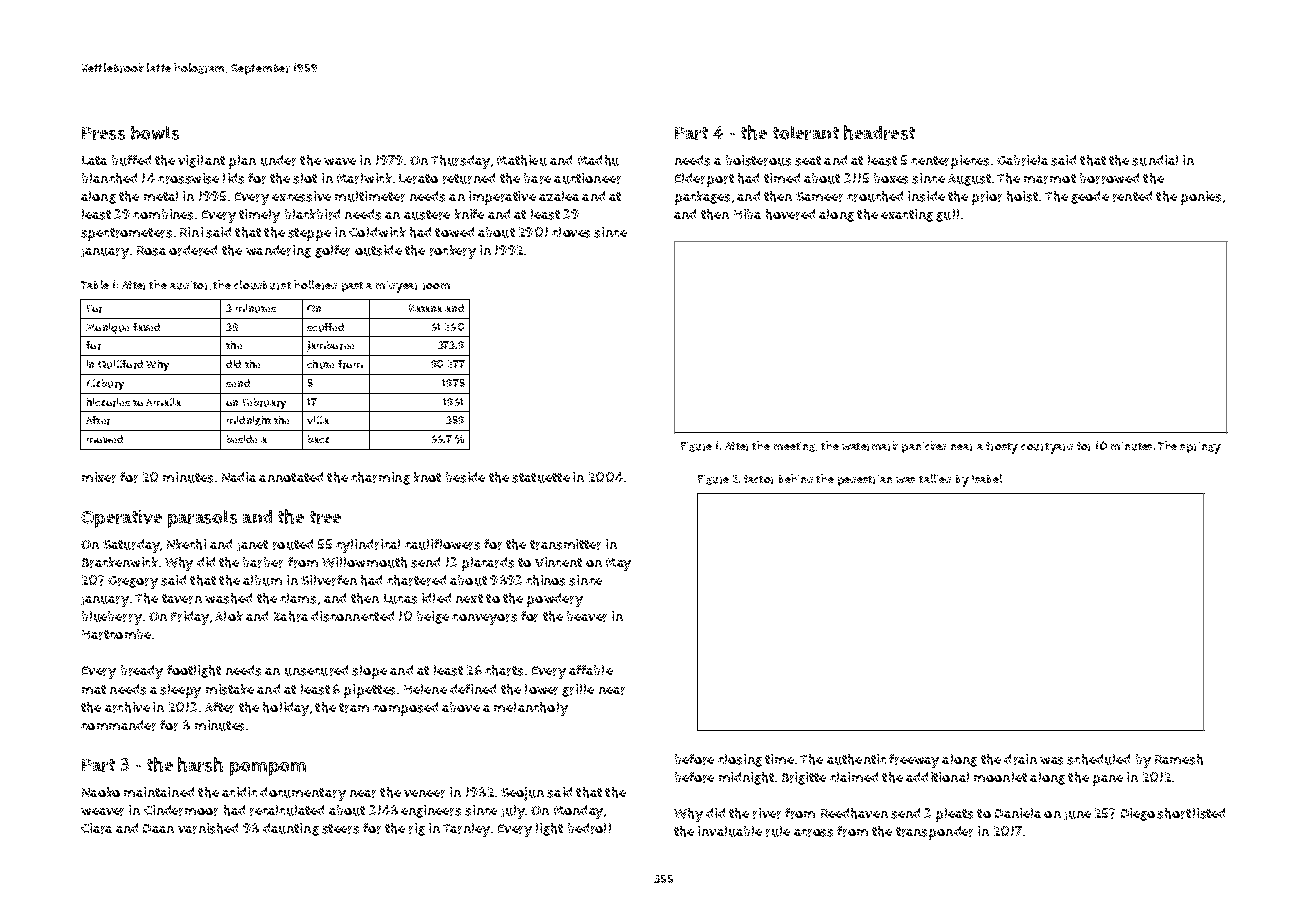 This image has height=924, width=1308. What do you see at coordinates (105, 439) in the image?
I see `mowed` at bounding box center [105, 439].
